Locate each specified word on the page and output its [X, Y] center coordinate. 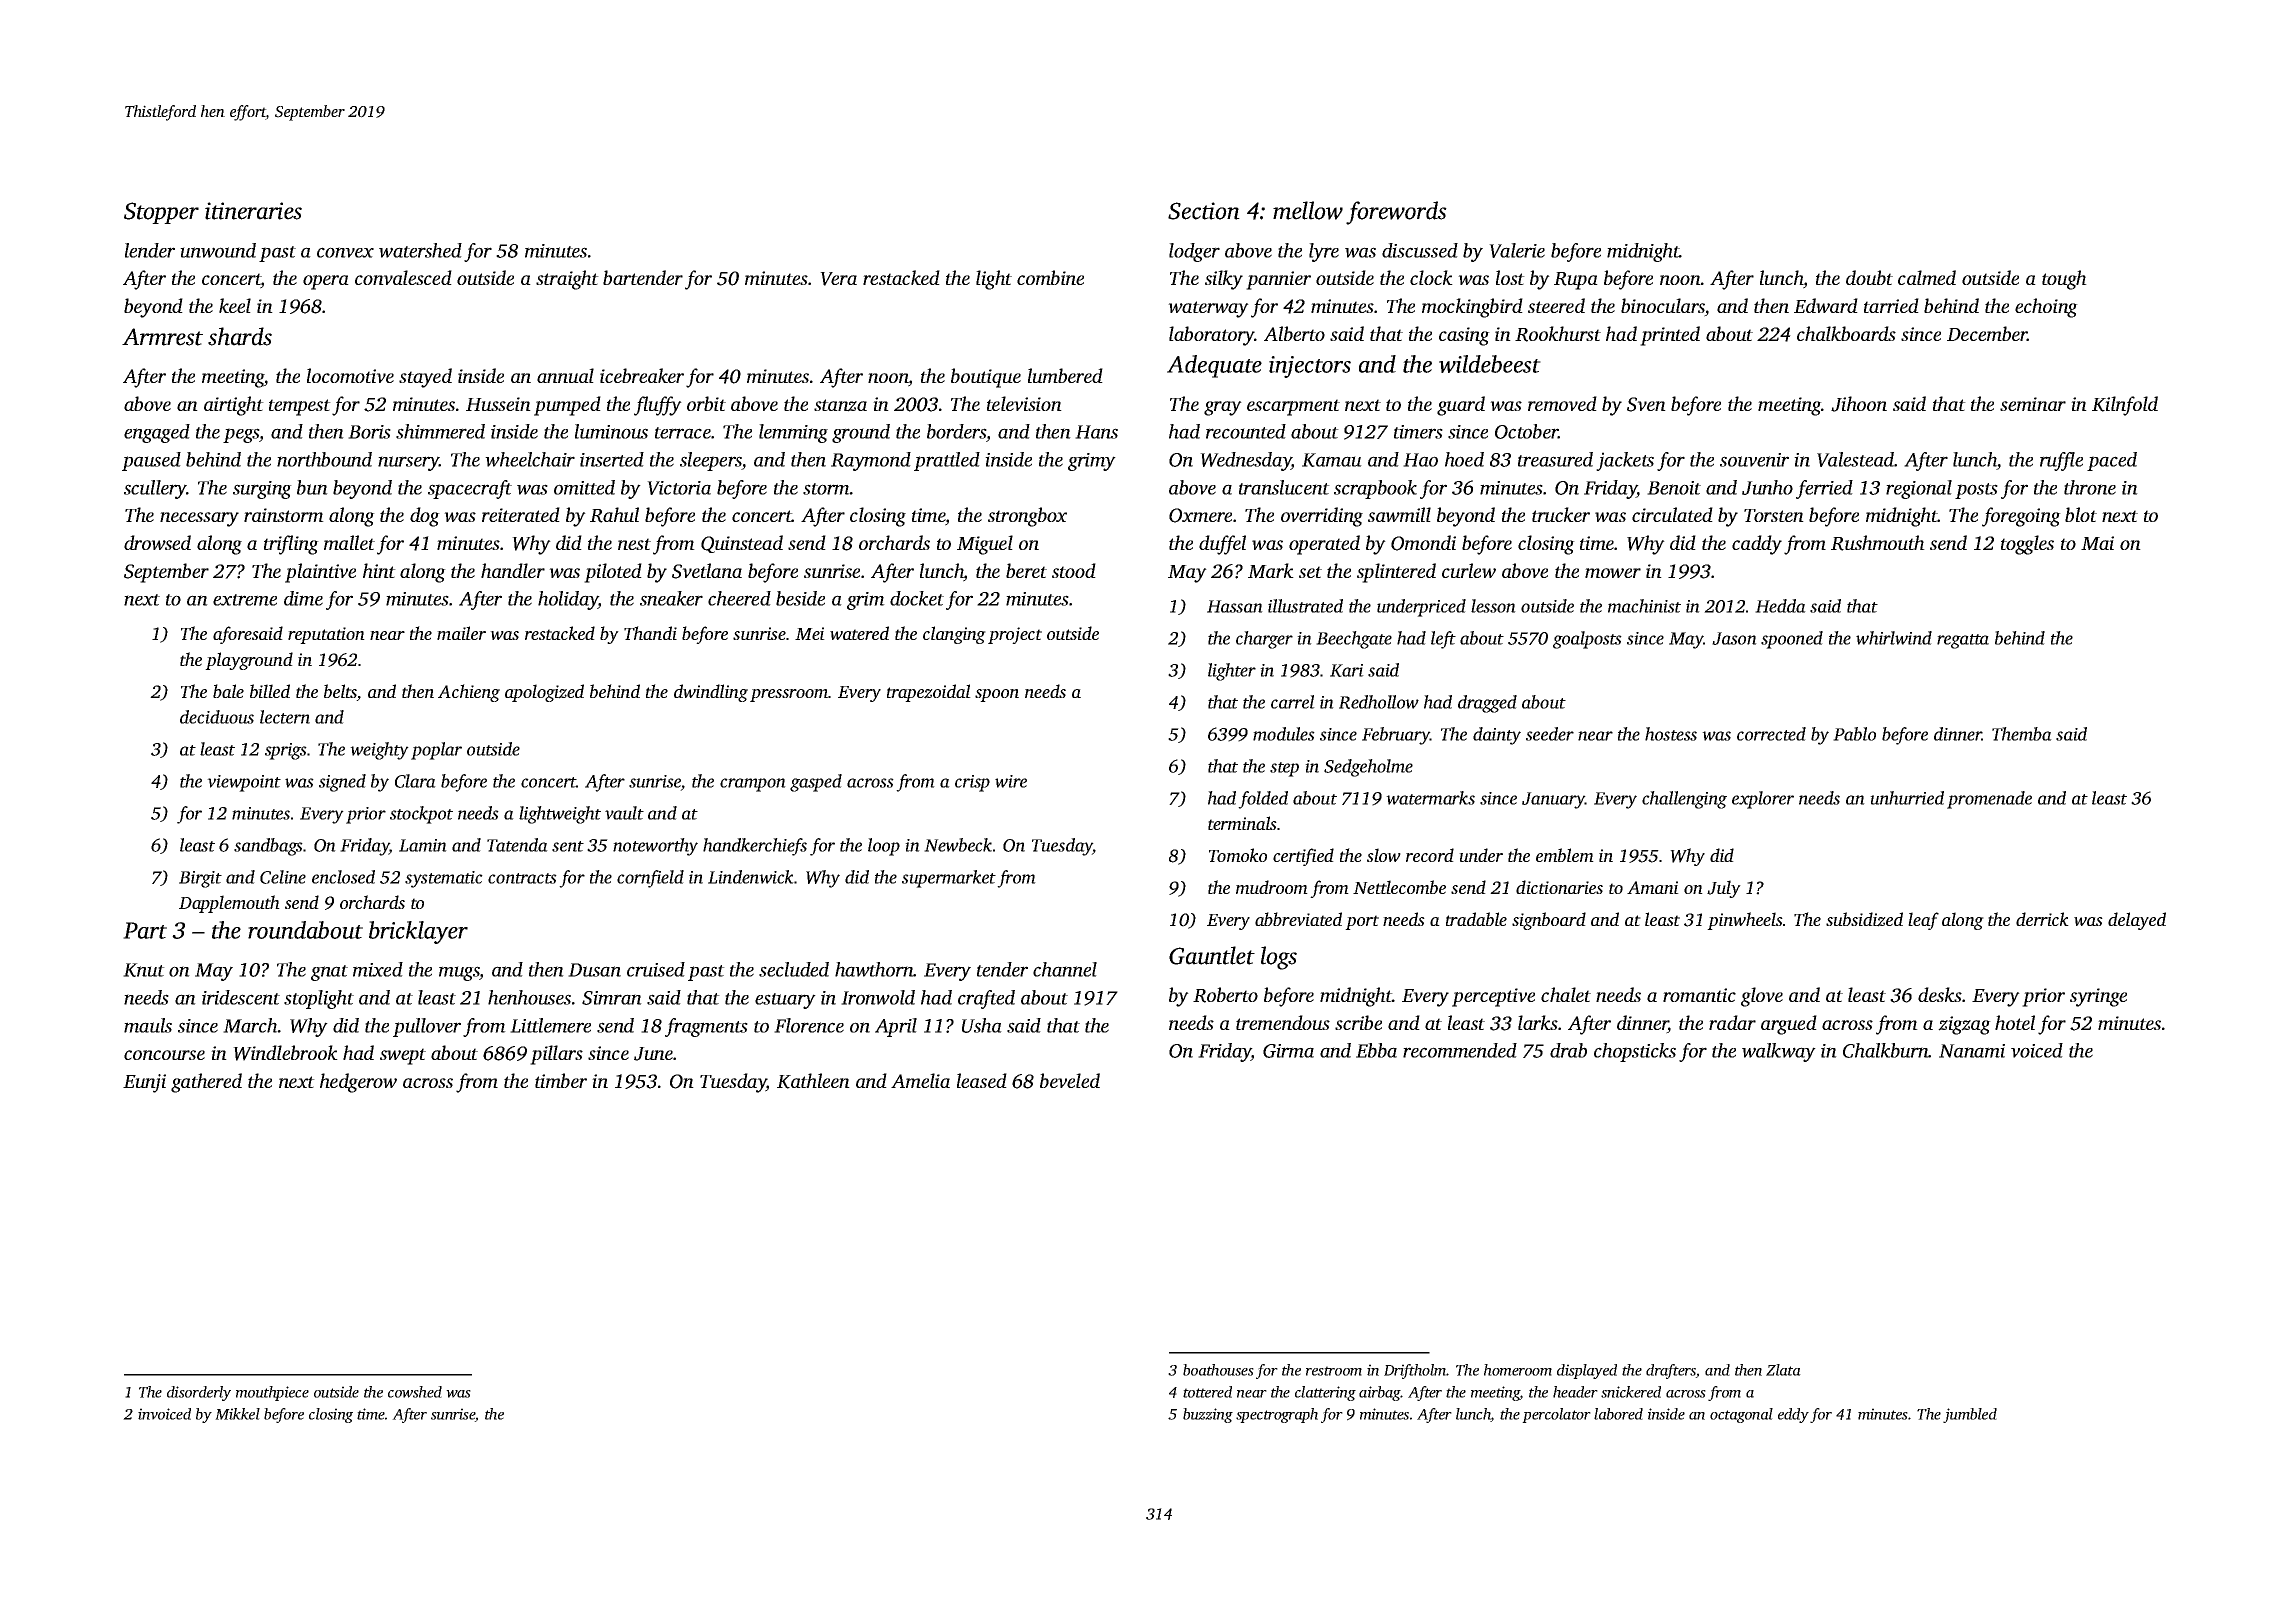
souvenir [1754, 460]
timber [561, 1080]
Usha [982, 1025]
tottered [1207, 1392]
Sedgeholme [1368, 768]
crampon [753, 785]
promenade [1989, 800]
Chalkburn [1886, 1050]
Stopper [161, 213]
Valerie [1517, 250]
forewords [1396, 213]
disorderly [199, 1393]
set [1310, 572]
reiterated [521, 514]
